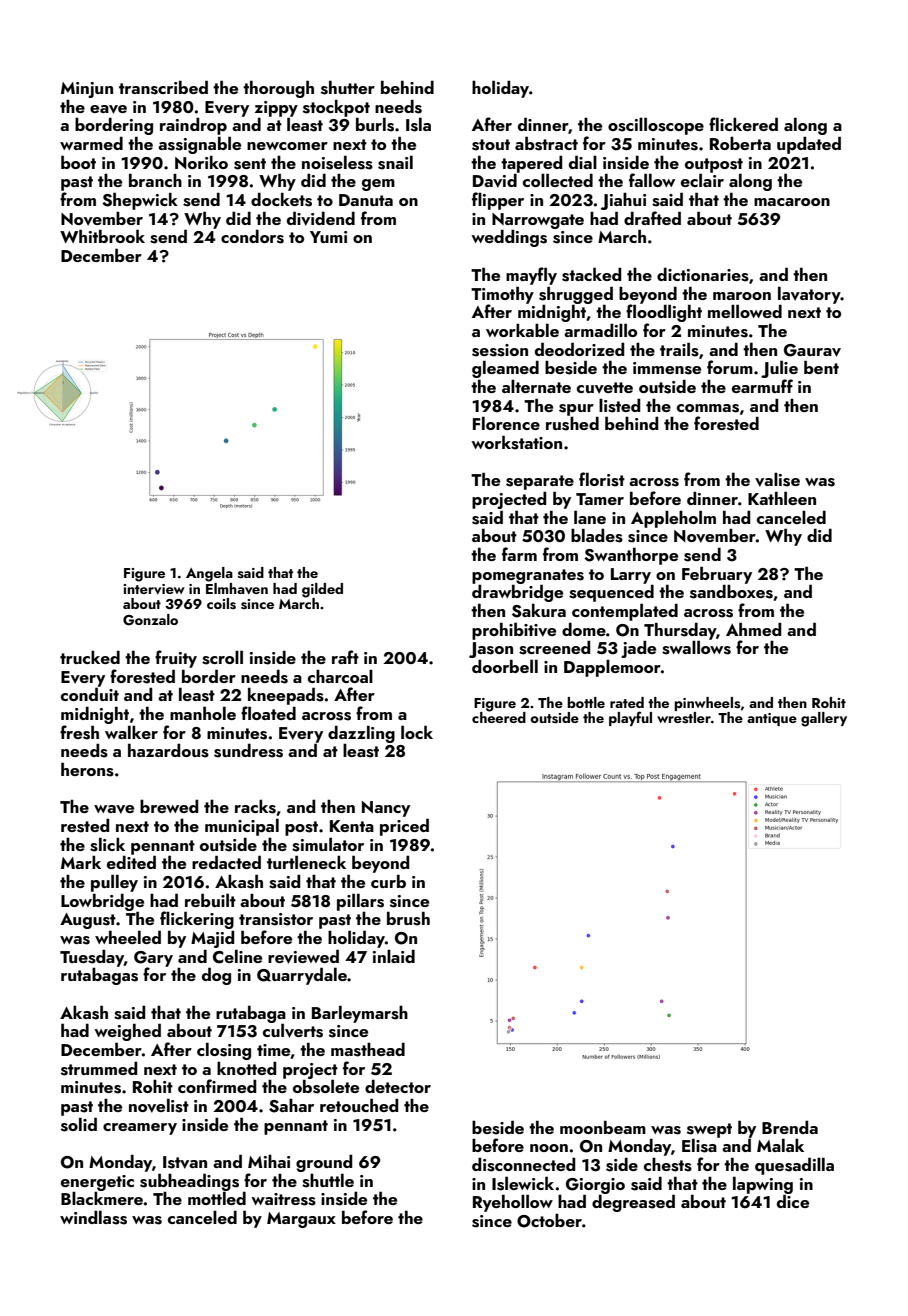  What do you see at coordinates (404, 827) in the page?
I see `priced` at bounding box center [404, 827].
